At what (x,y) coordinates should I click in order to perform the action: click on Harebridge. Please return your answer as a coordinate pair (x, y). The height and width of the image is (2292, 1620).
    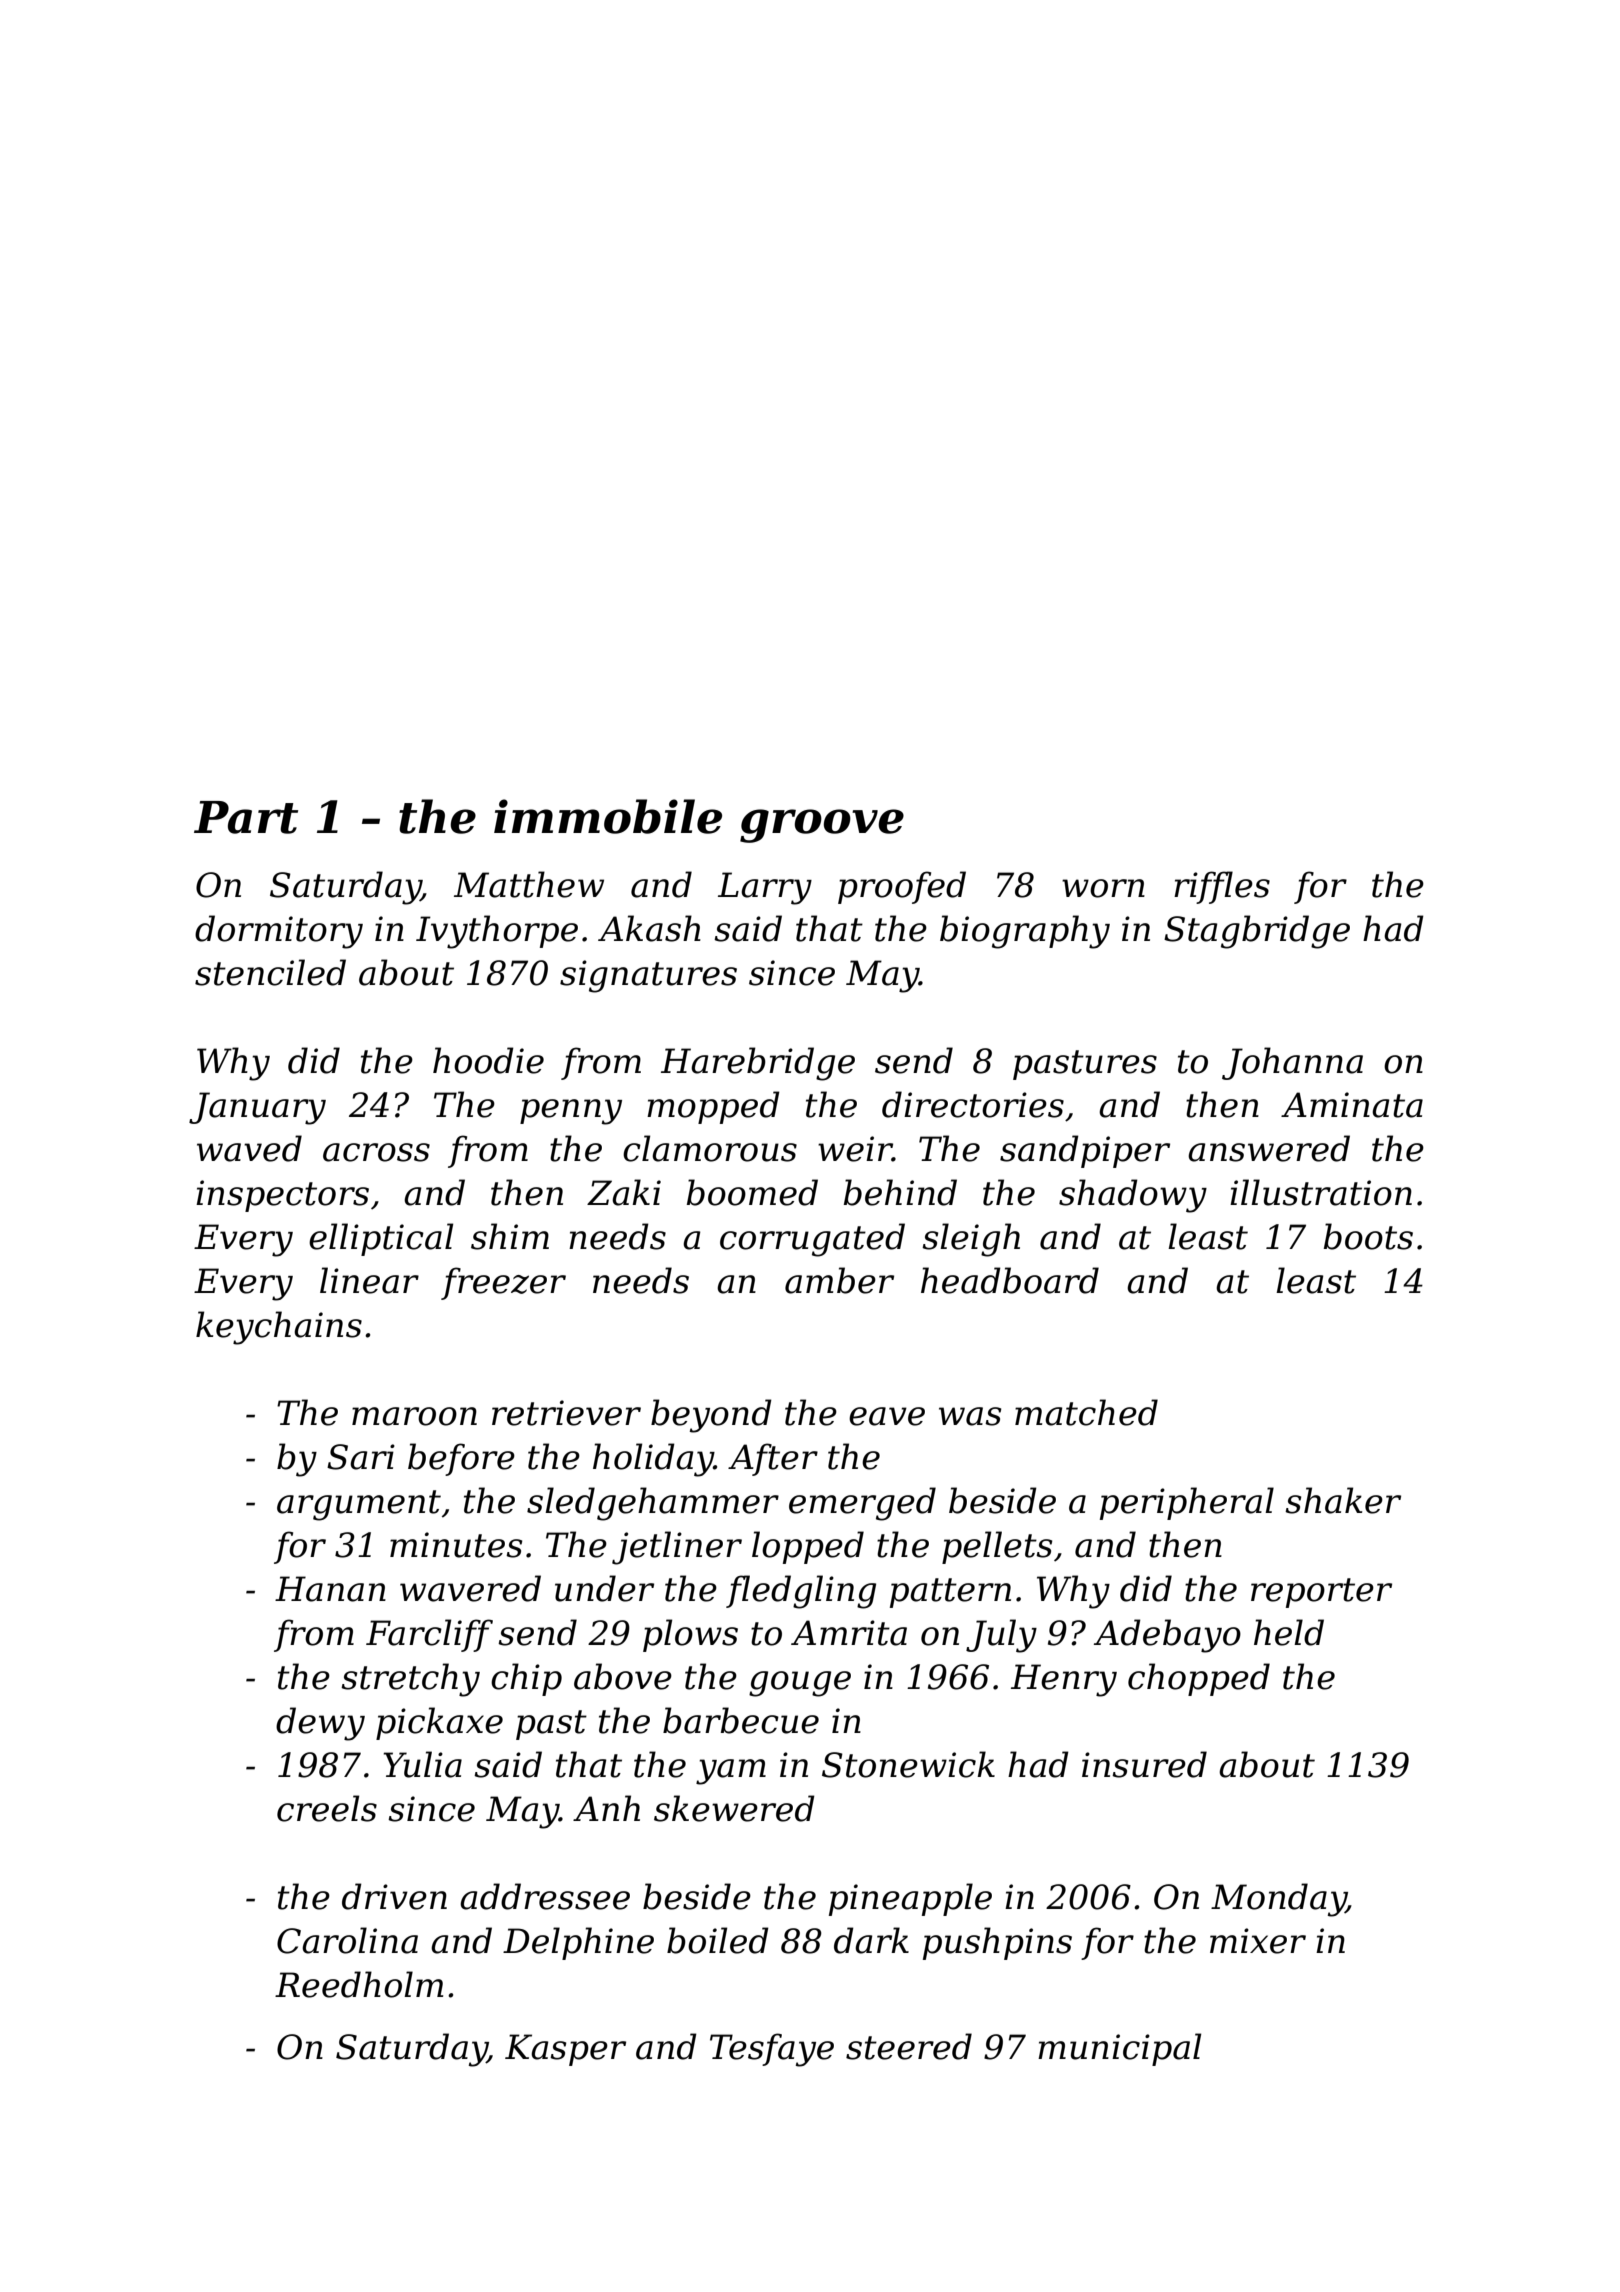
    Looking at the image, I should click on (758, 1064).
